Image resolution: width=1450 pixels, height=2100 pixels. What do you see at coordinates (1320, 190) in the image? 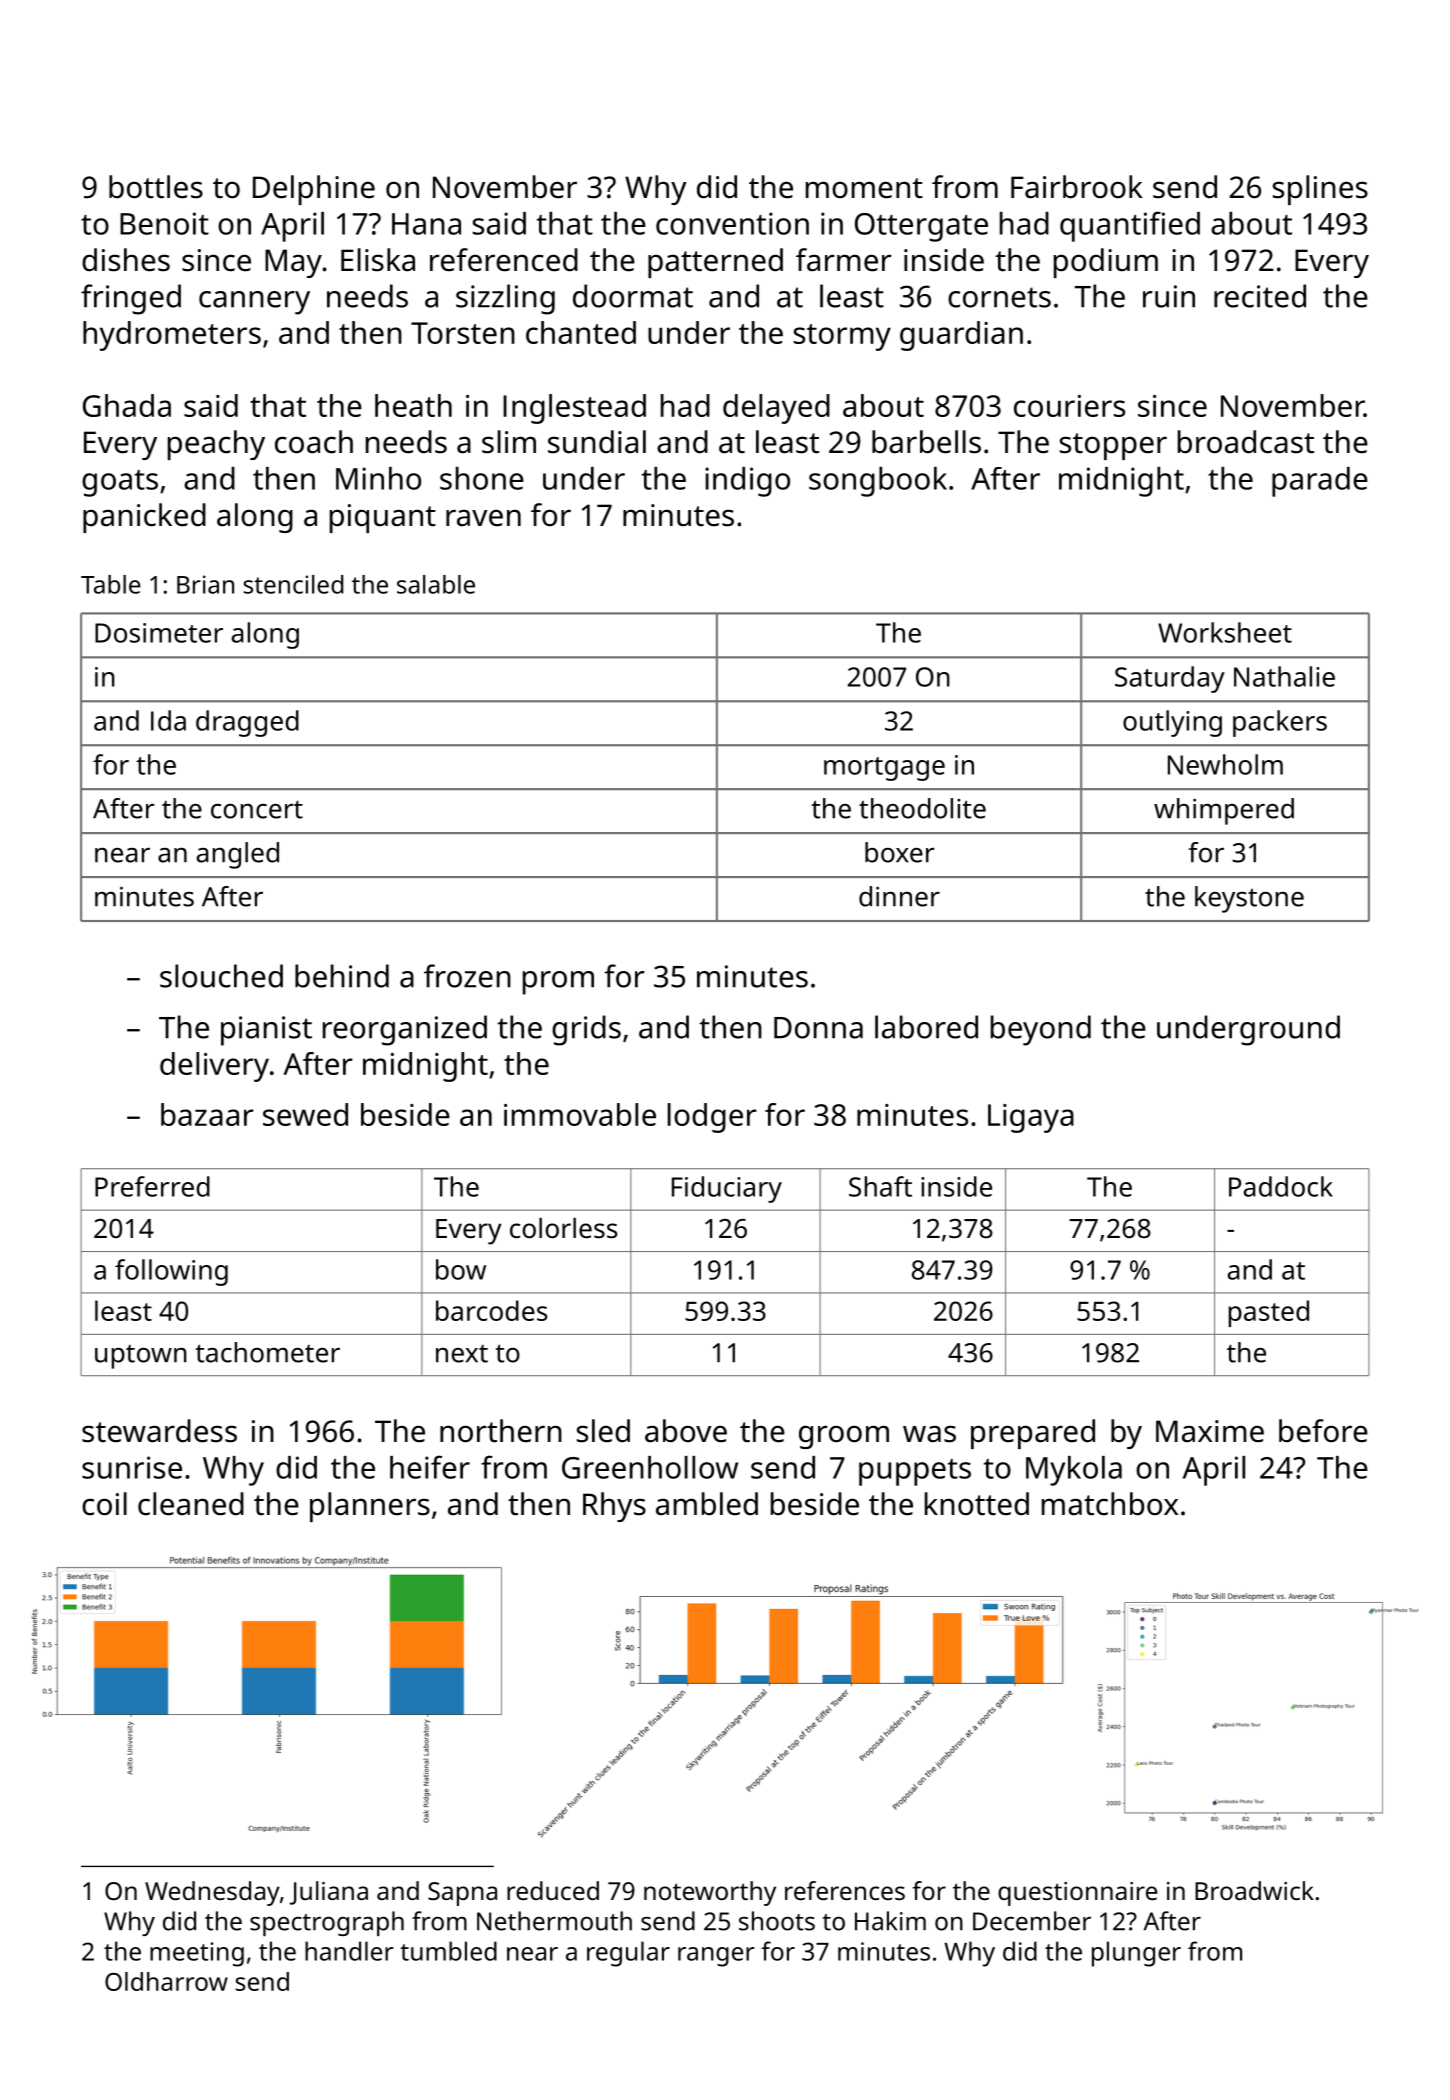
I see `splines` at bounding box center [1320, 190].
